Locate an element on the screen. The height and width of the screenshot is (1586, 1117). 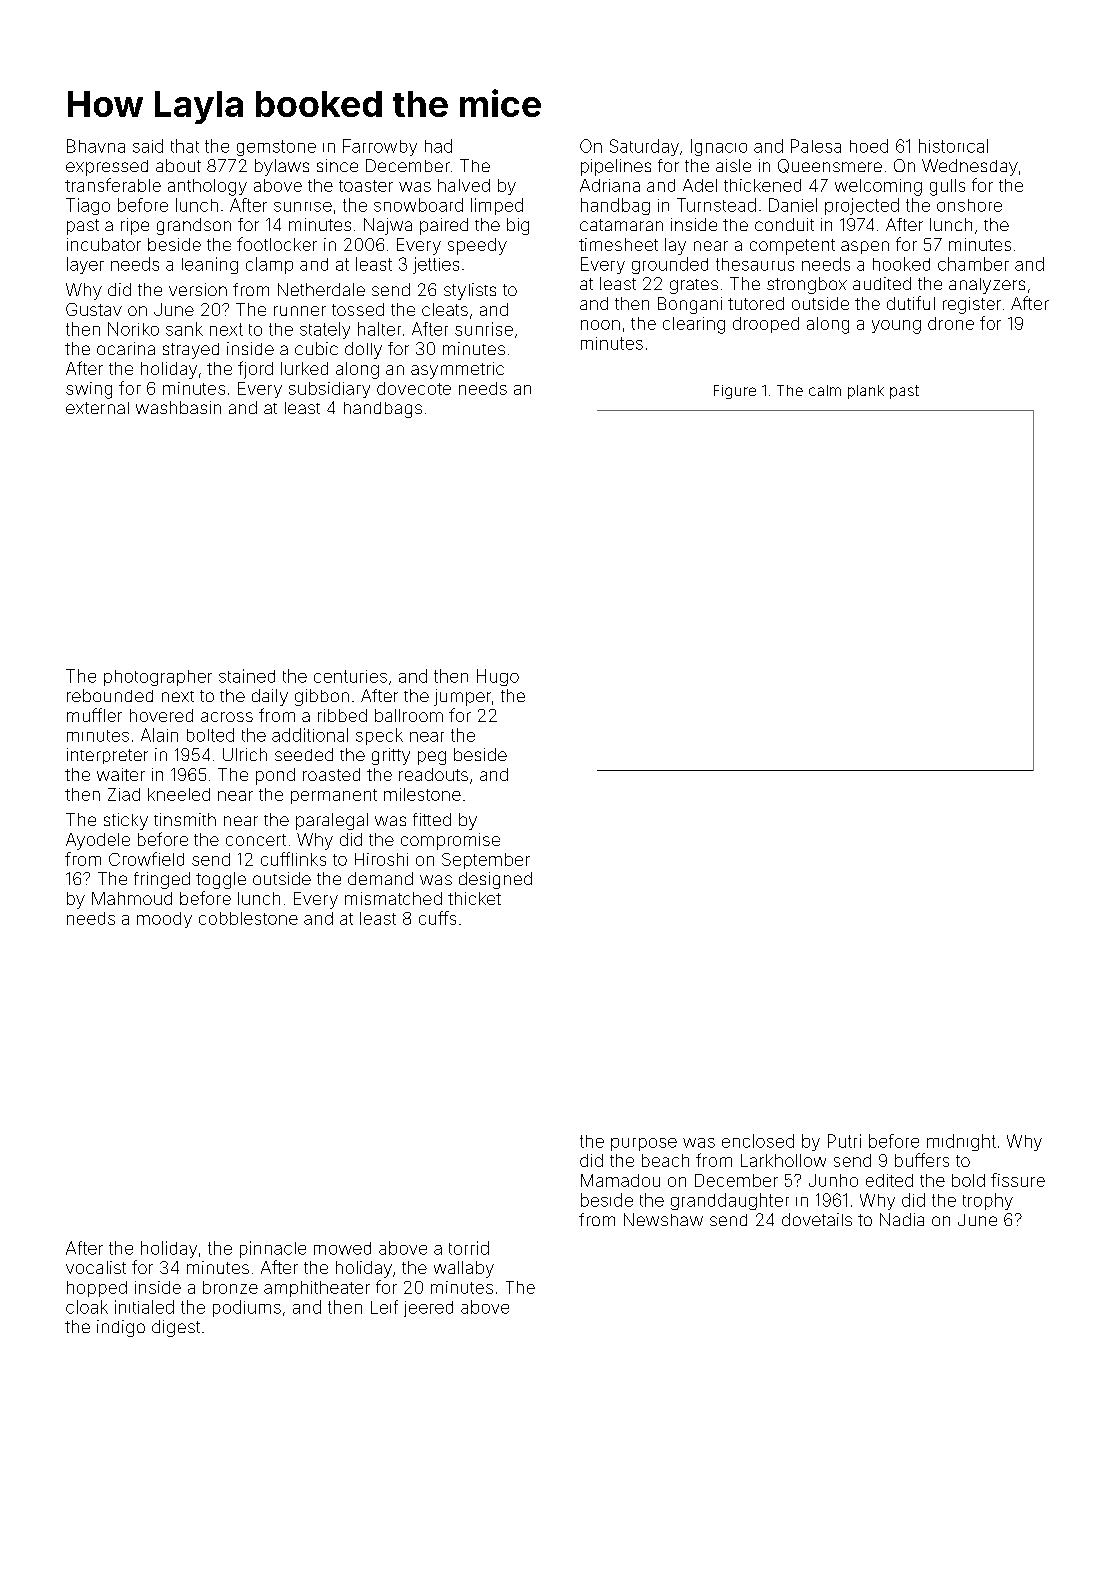
fringed is located at coordinates (162, 880).
